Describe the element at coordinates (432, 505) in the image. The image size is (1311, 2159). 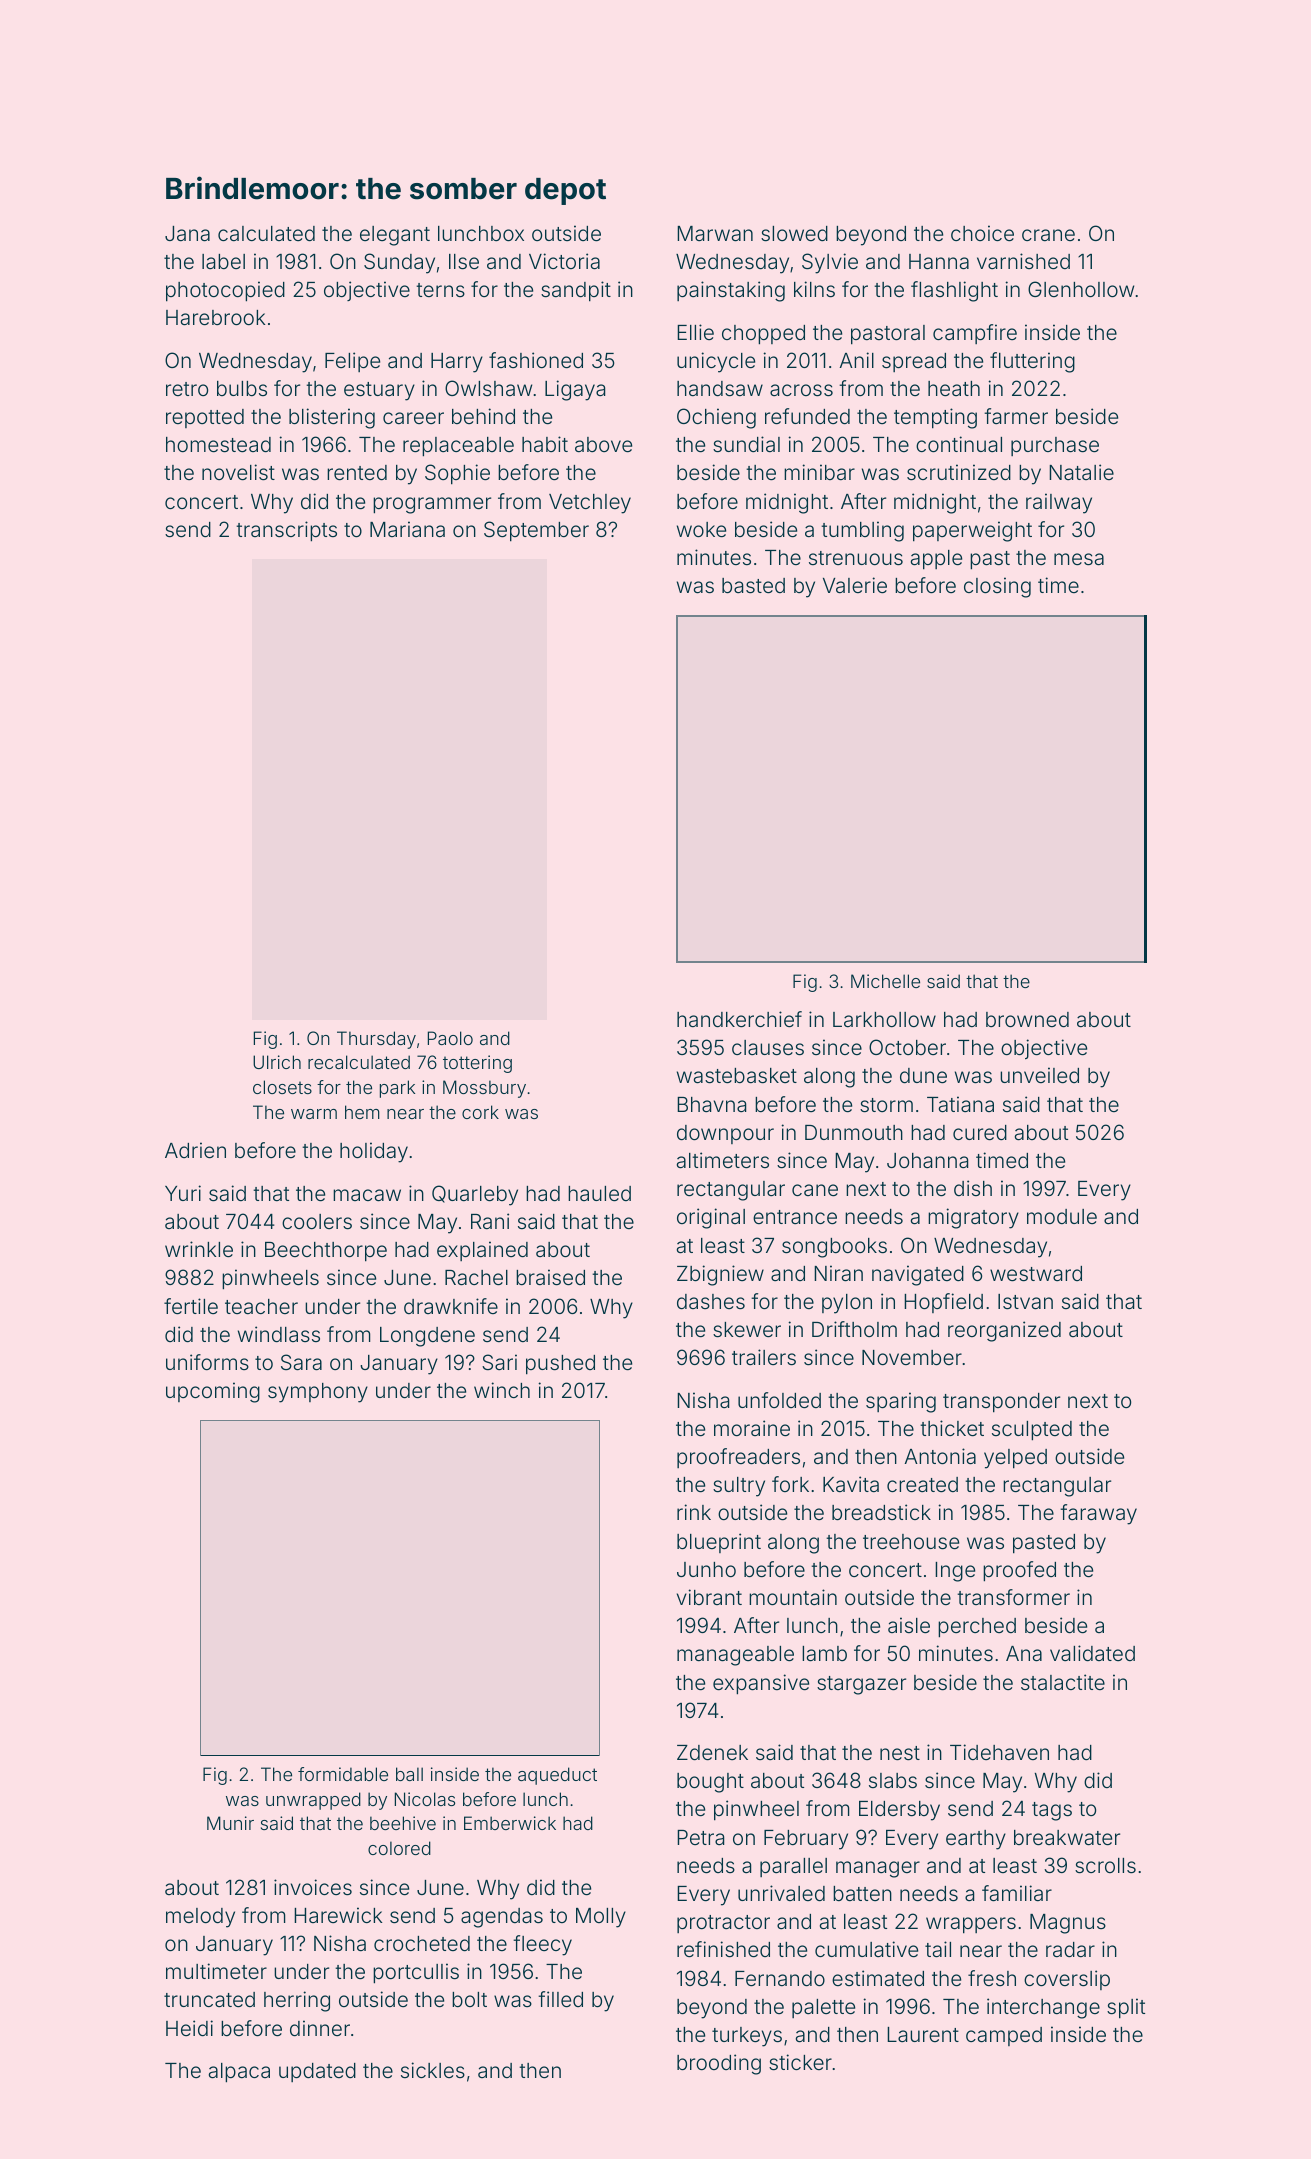
I see `programmer` at that location.
